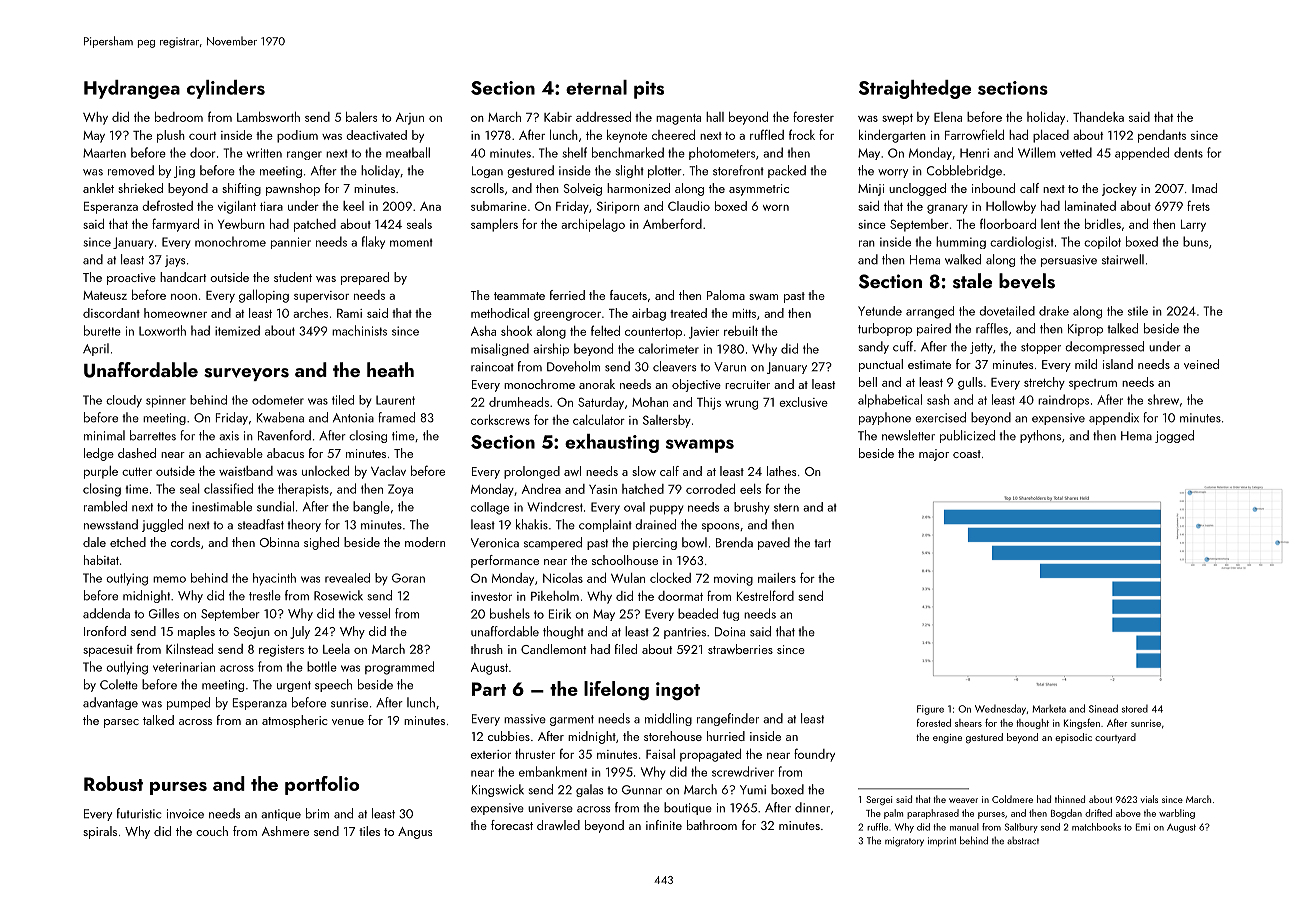 This screenshot has width=1308, height=924. I want to click on Wulan, so click(628, 578).
